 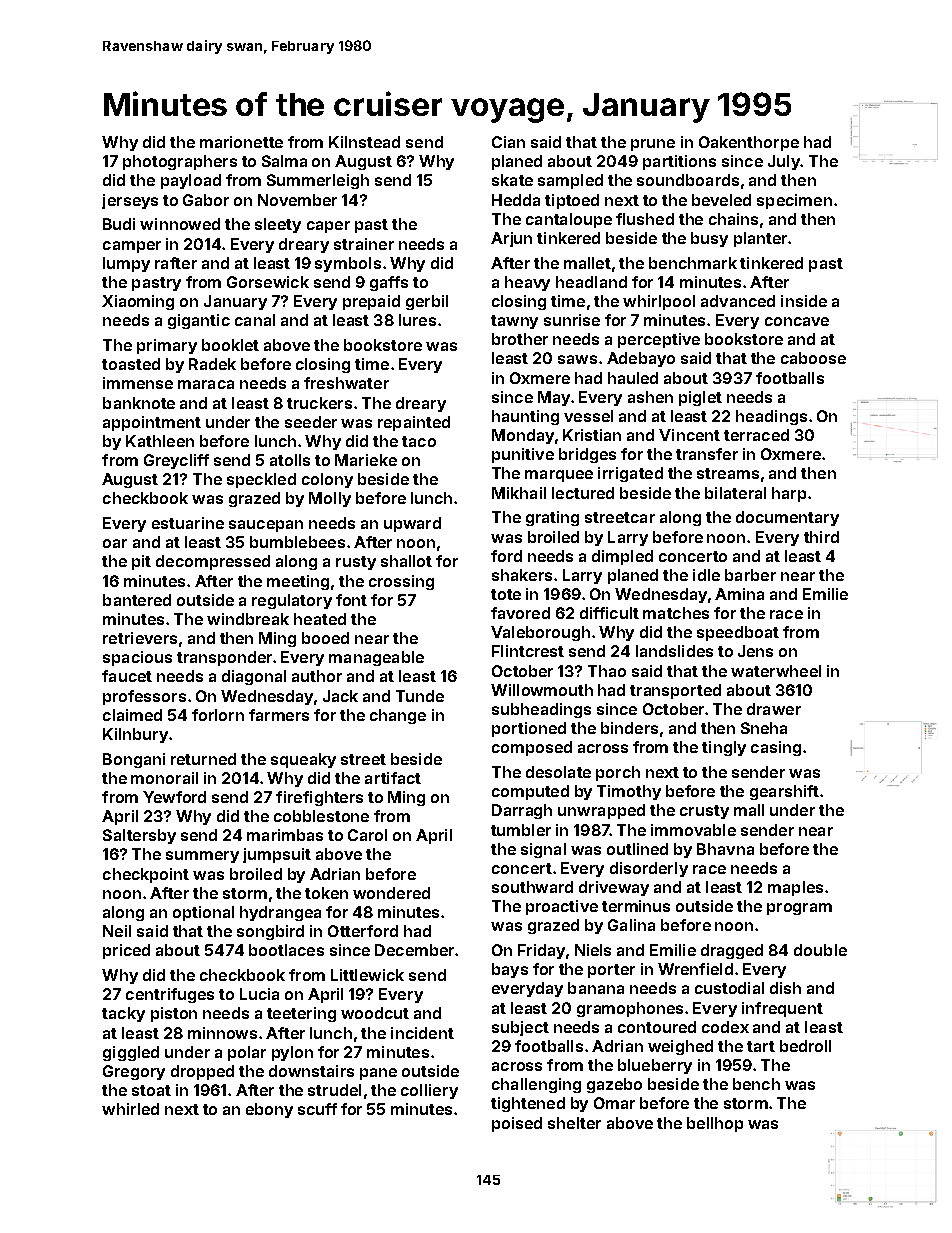 I want to click on upward, so click(x=412, y=524).
